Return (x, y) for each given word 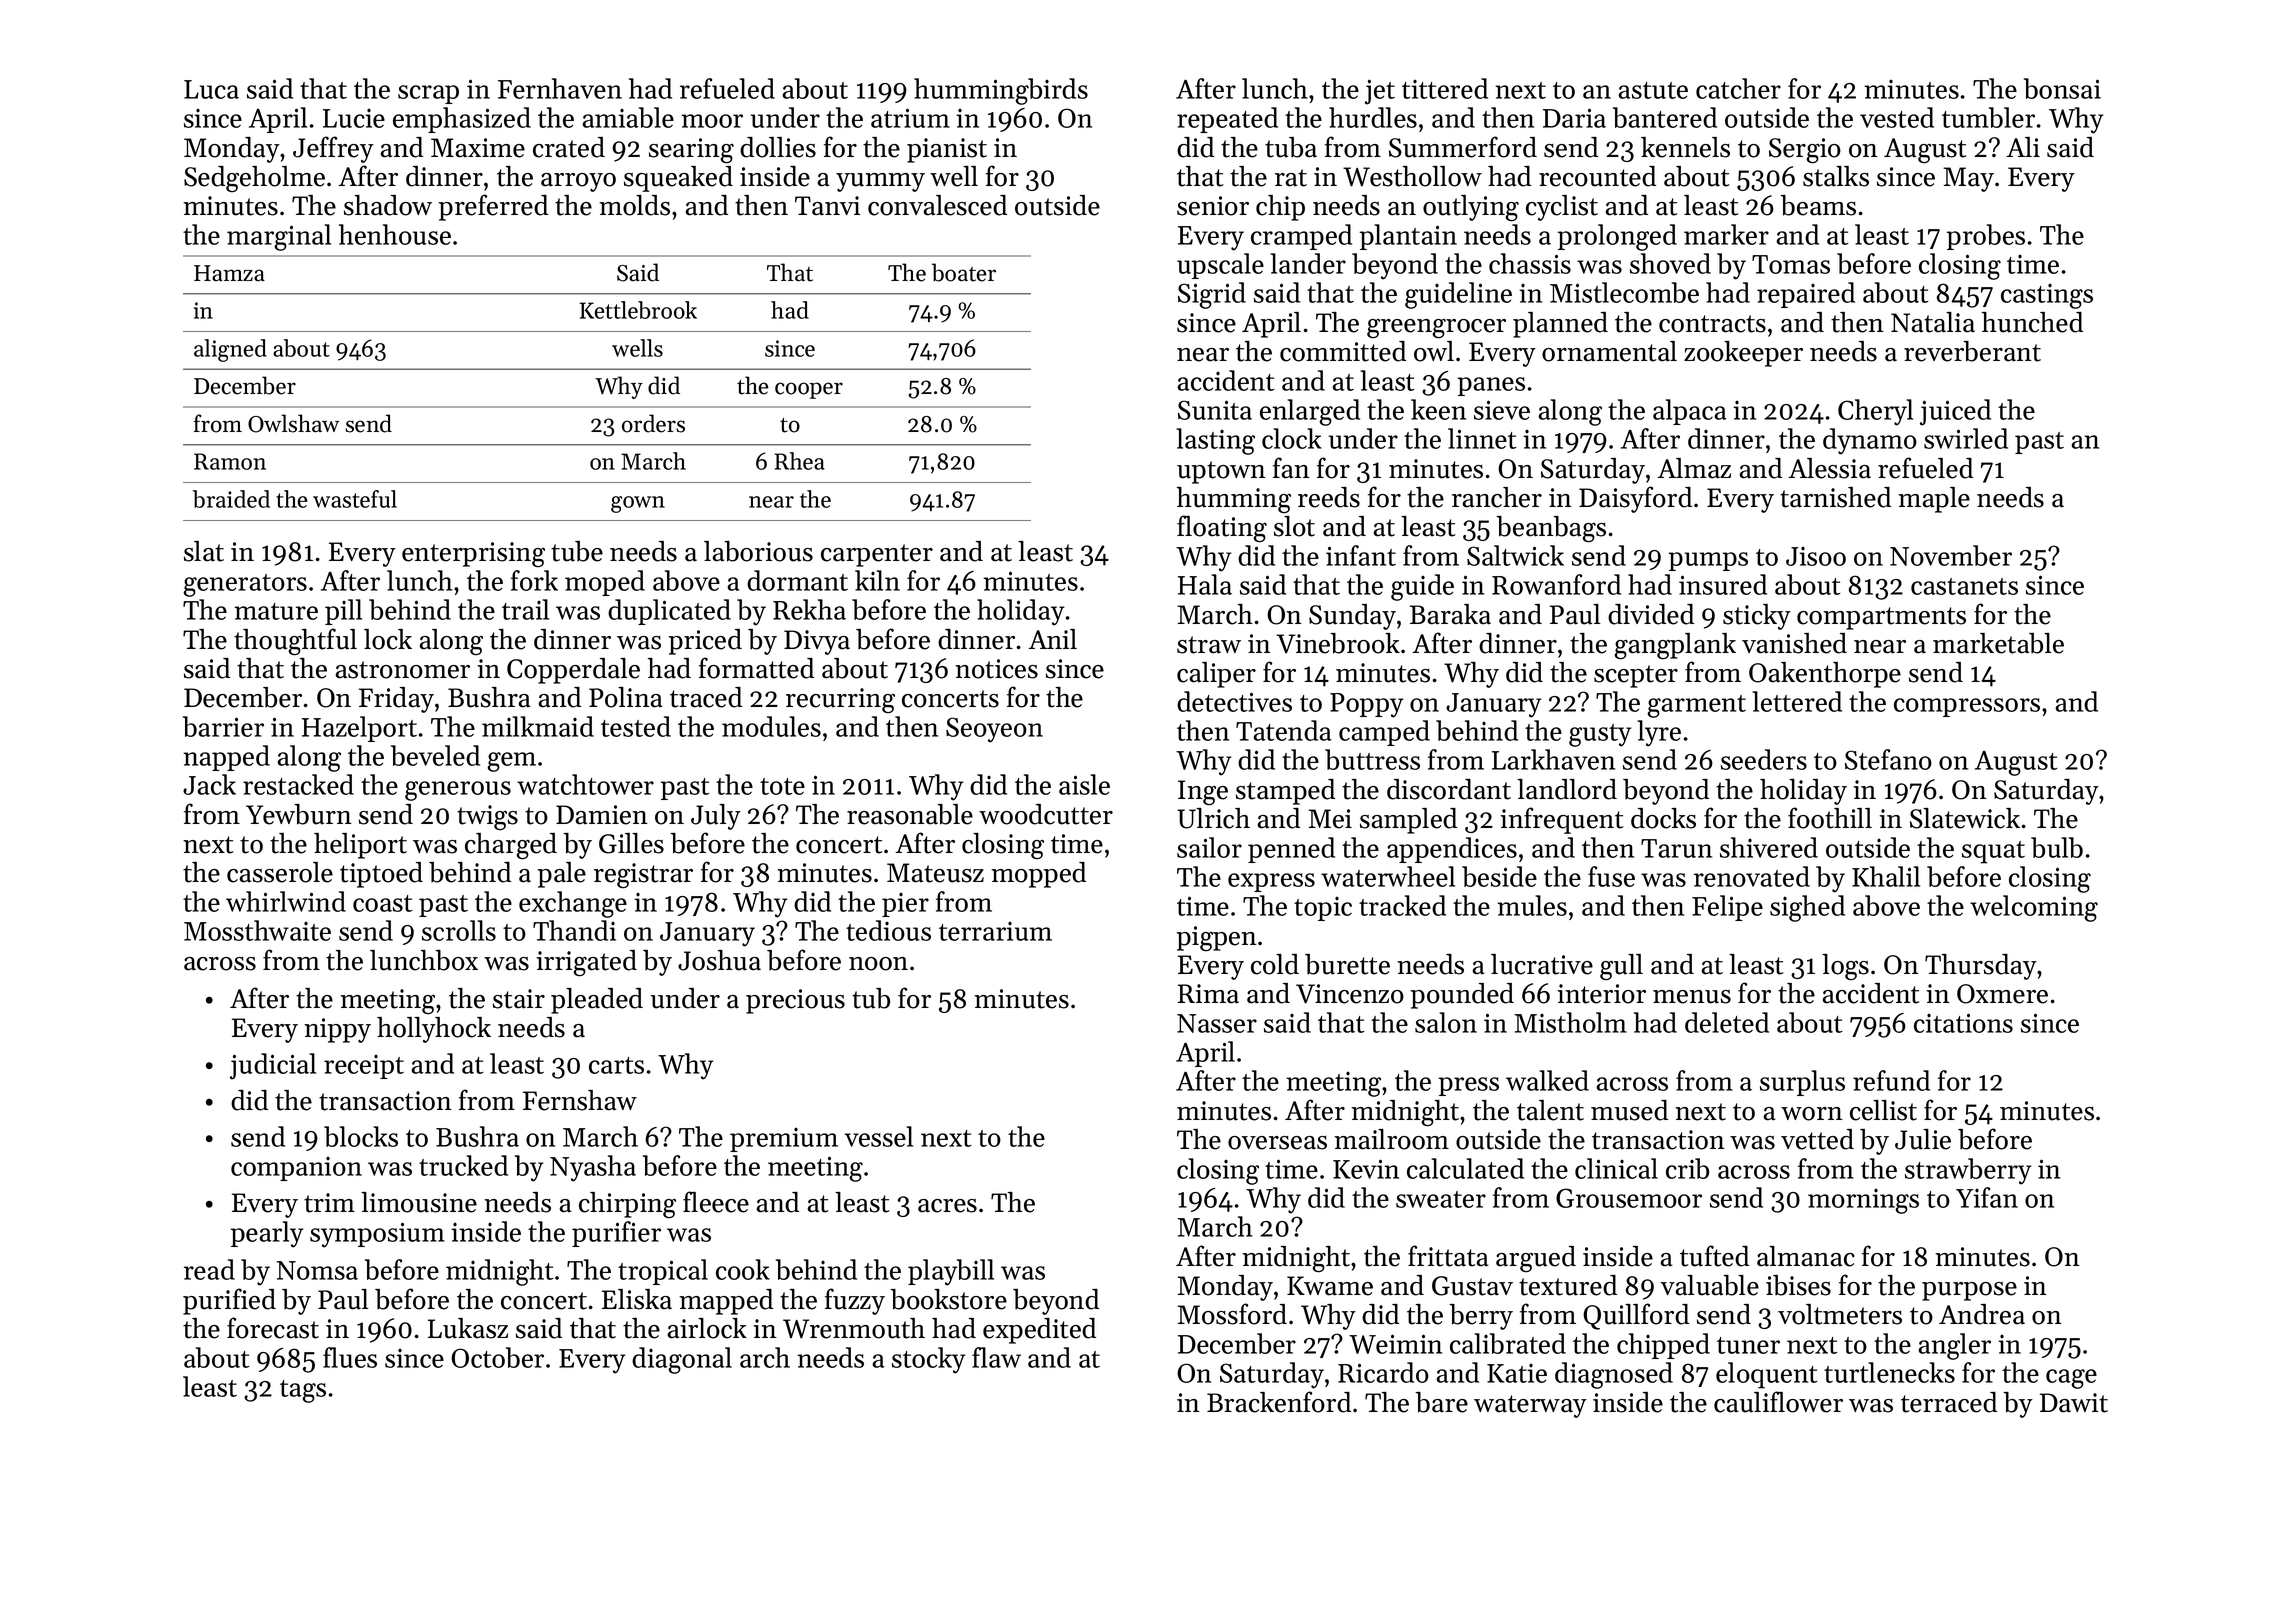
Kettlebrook (638, 310)
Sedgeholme (254, 179)
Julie (1923, 1139)
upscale (1220, 266)
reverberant (1972, 351)
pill (343, 612)
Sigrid (1212, 295)
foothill (1830, 818)
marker (1726, 234)
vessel (879, 1136)
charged (511, 846)
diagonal (682, 1360)
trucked (463, 1165)
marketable (1998, 643)
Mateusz (935, 873)
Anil (1052, 639)
